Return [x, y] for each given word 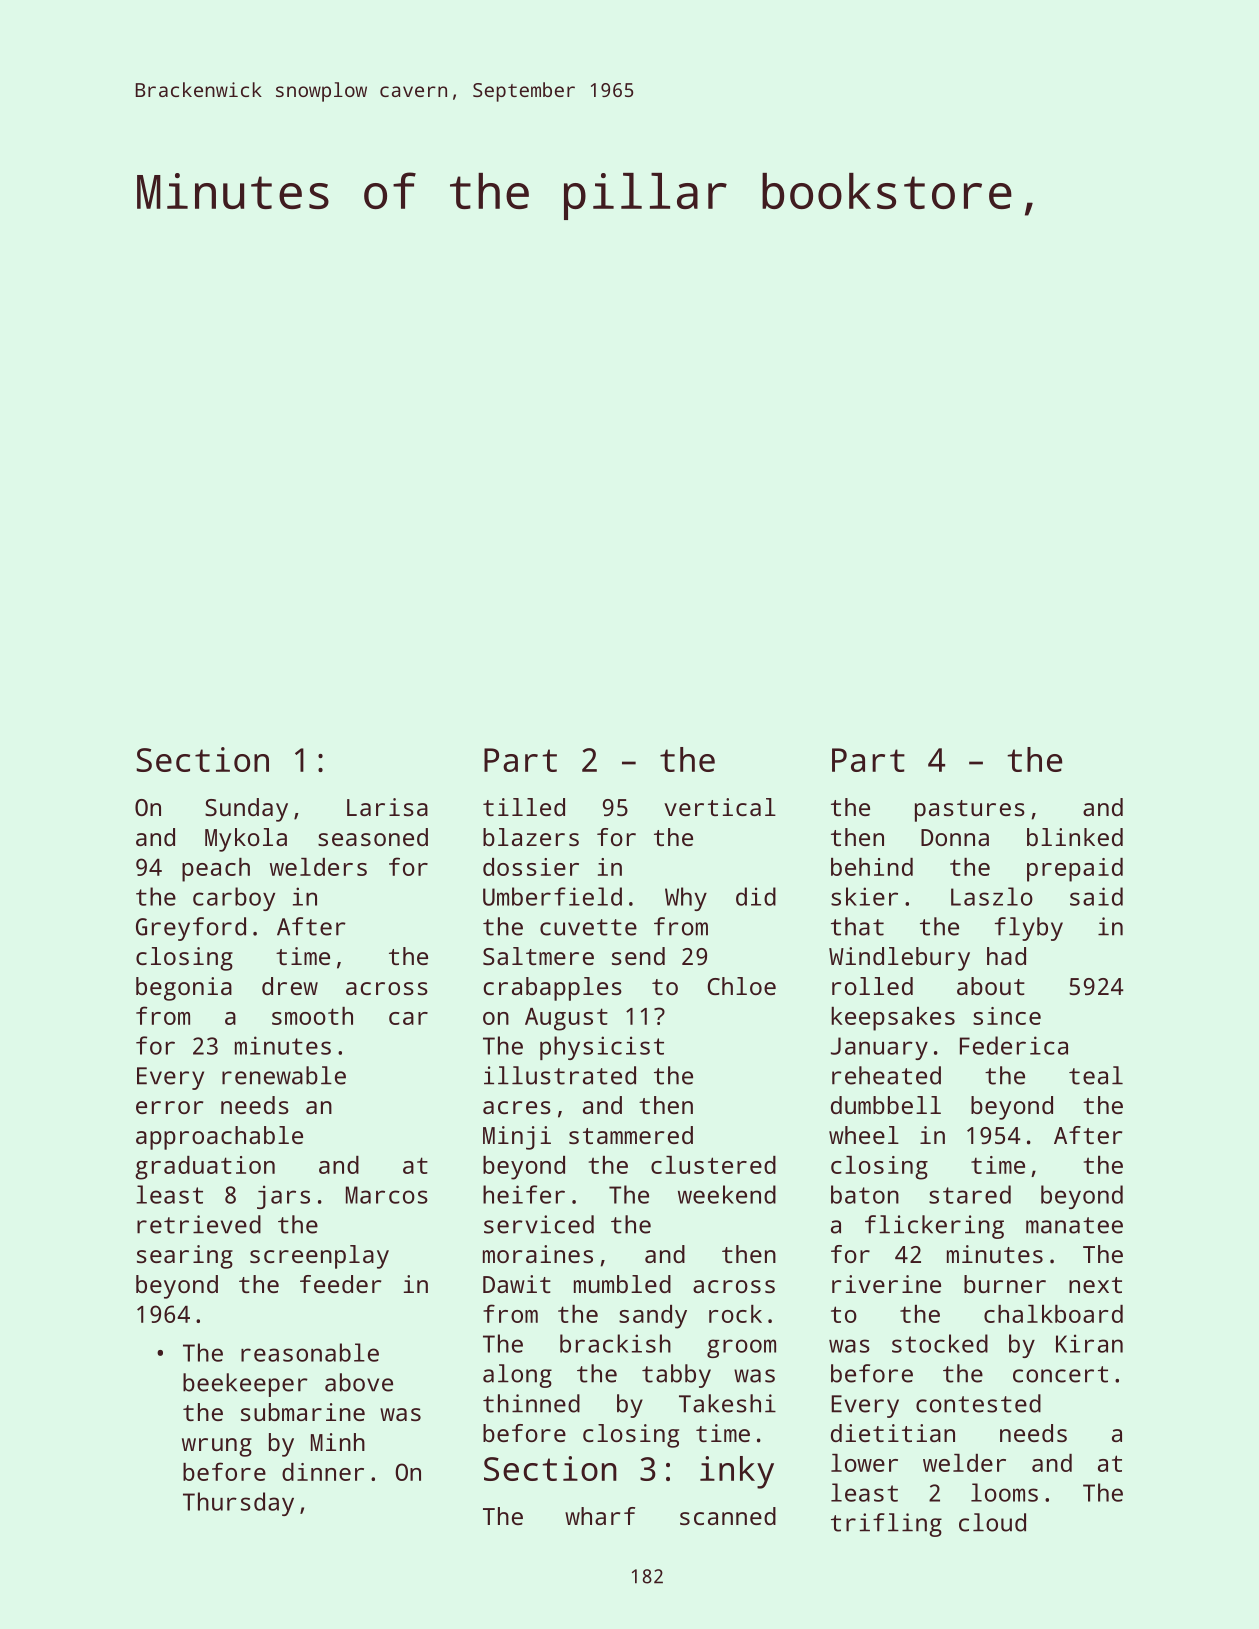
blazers [531, 837]
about [991, 986]
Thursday [238, 1504]
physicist [602, 1048]
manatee [1074, 1225]
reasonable [310, 1352]
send [638, 956]
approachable [219, 1138]
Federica [1014, 1045]
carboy [234, 899]
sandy [653, 1317]
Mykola [246, 840]
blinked [1075, 837]
